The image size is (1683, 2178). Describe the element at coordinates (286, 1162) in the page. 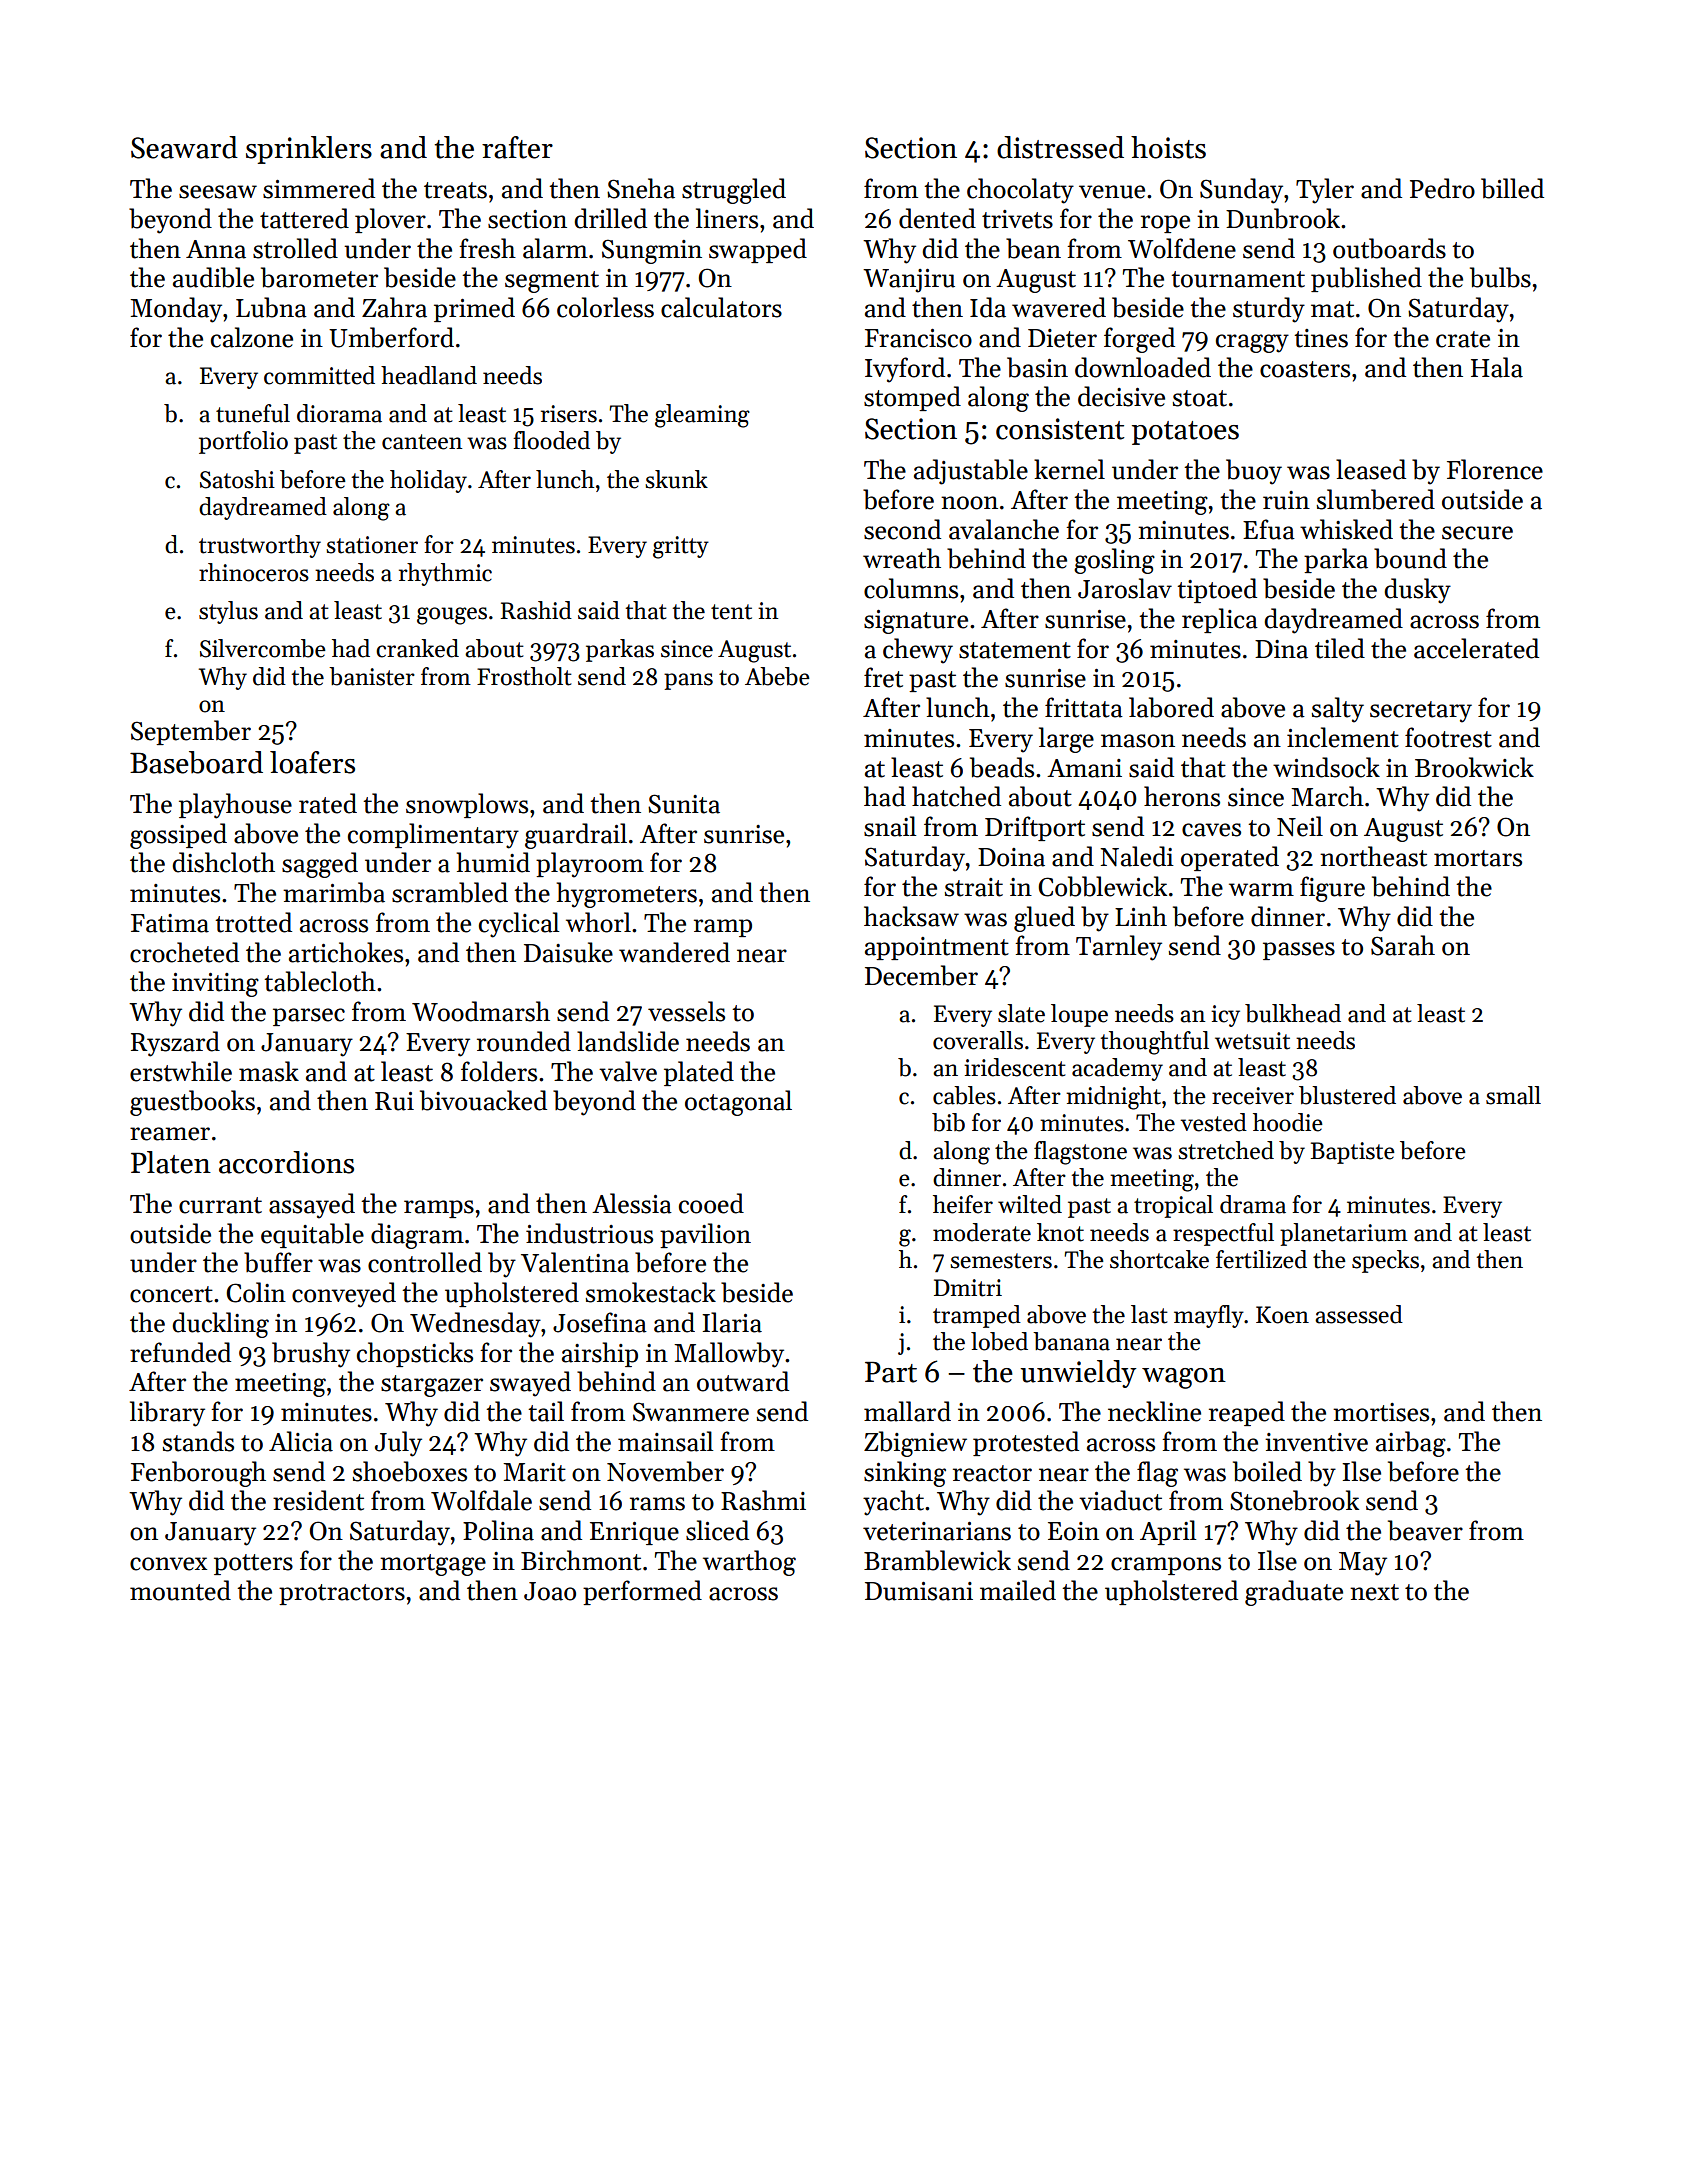

I see `accordions` at that location.
